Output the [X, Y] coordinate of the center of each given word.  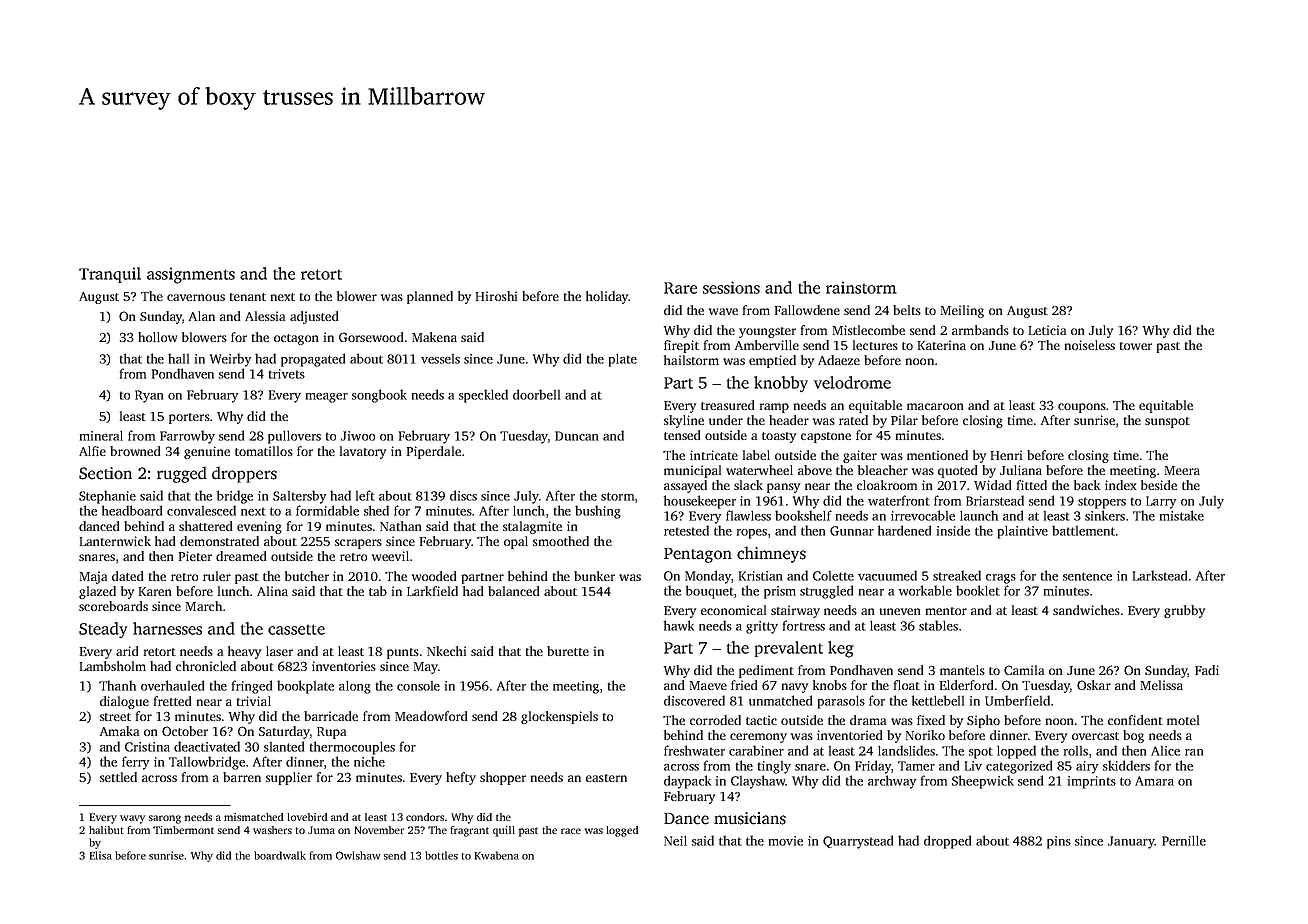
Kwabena [497, 855]
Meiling [962, 311]
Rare [680, 288]
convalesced [201, 510]
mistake [1182, 515]
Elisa [101, 855]
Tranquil [110, 275]
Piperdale [434, 452]
